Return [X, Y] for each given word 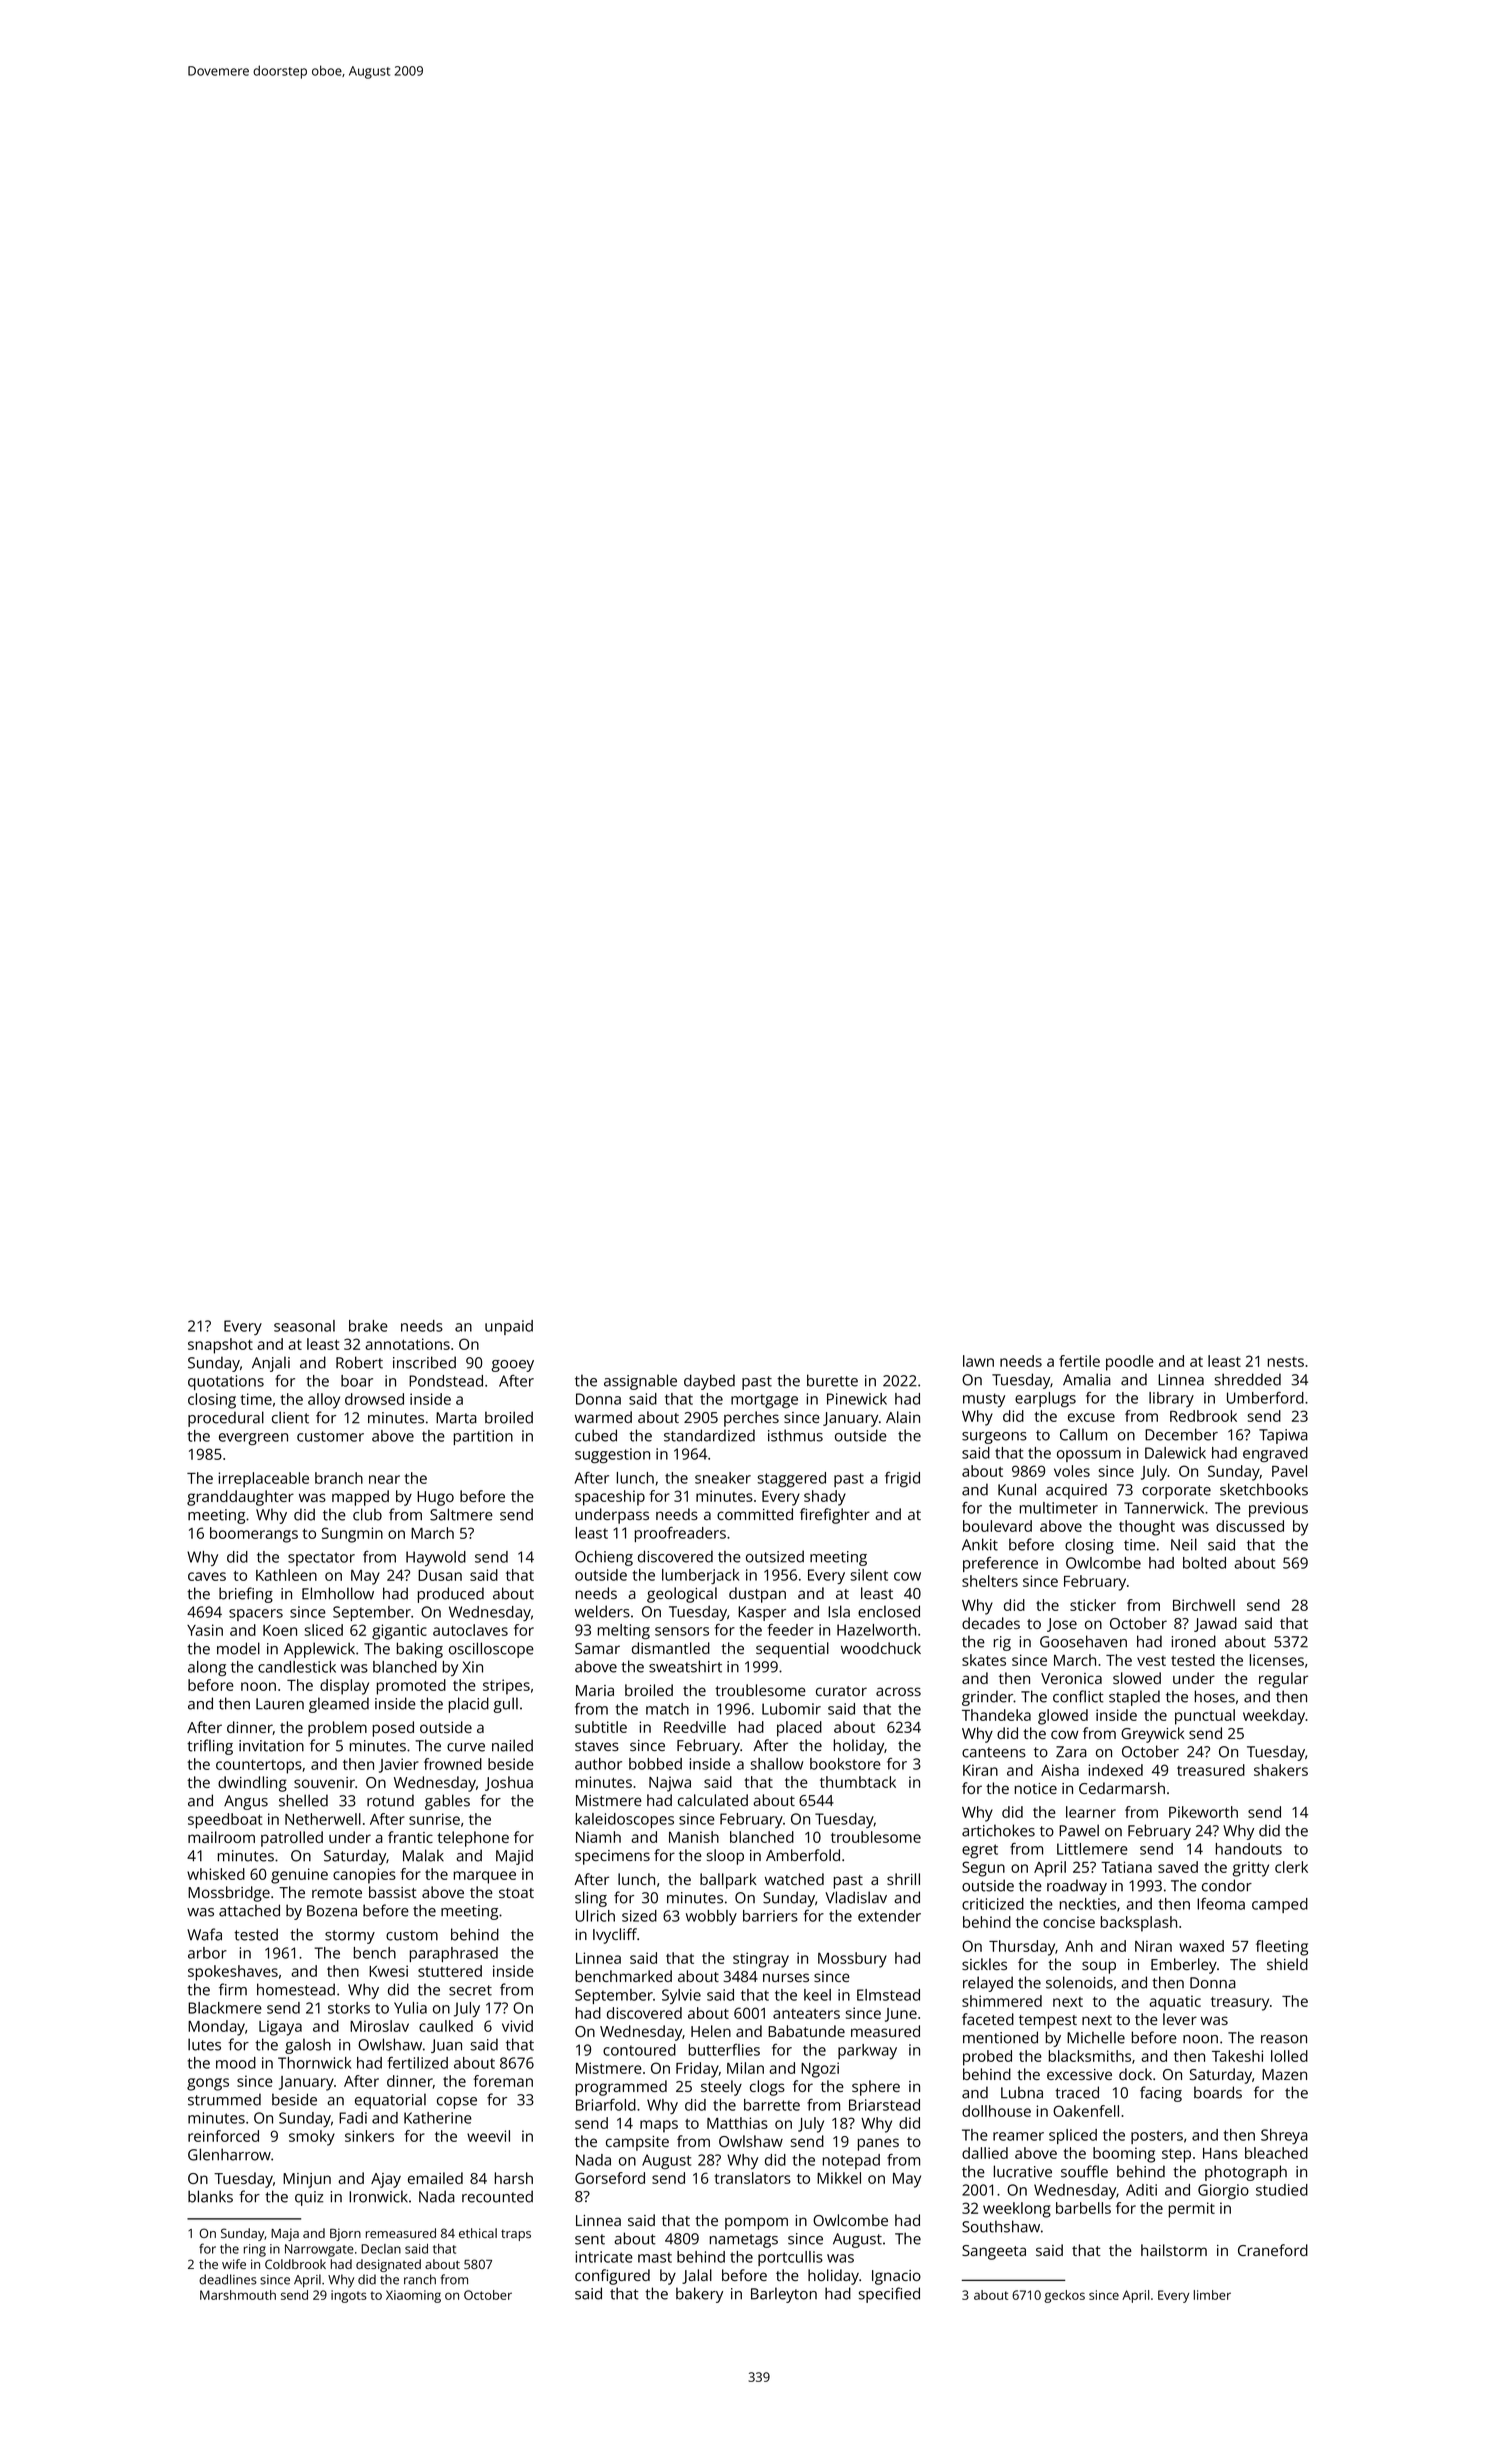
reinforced [223, 2136]
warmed [603, 1417]
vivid [517, 2026]
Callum [1083, 1434]
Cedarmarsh [1122, 1788]
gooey [512, 1366]
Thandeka [996, 1715]
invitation [271, 1746]
